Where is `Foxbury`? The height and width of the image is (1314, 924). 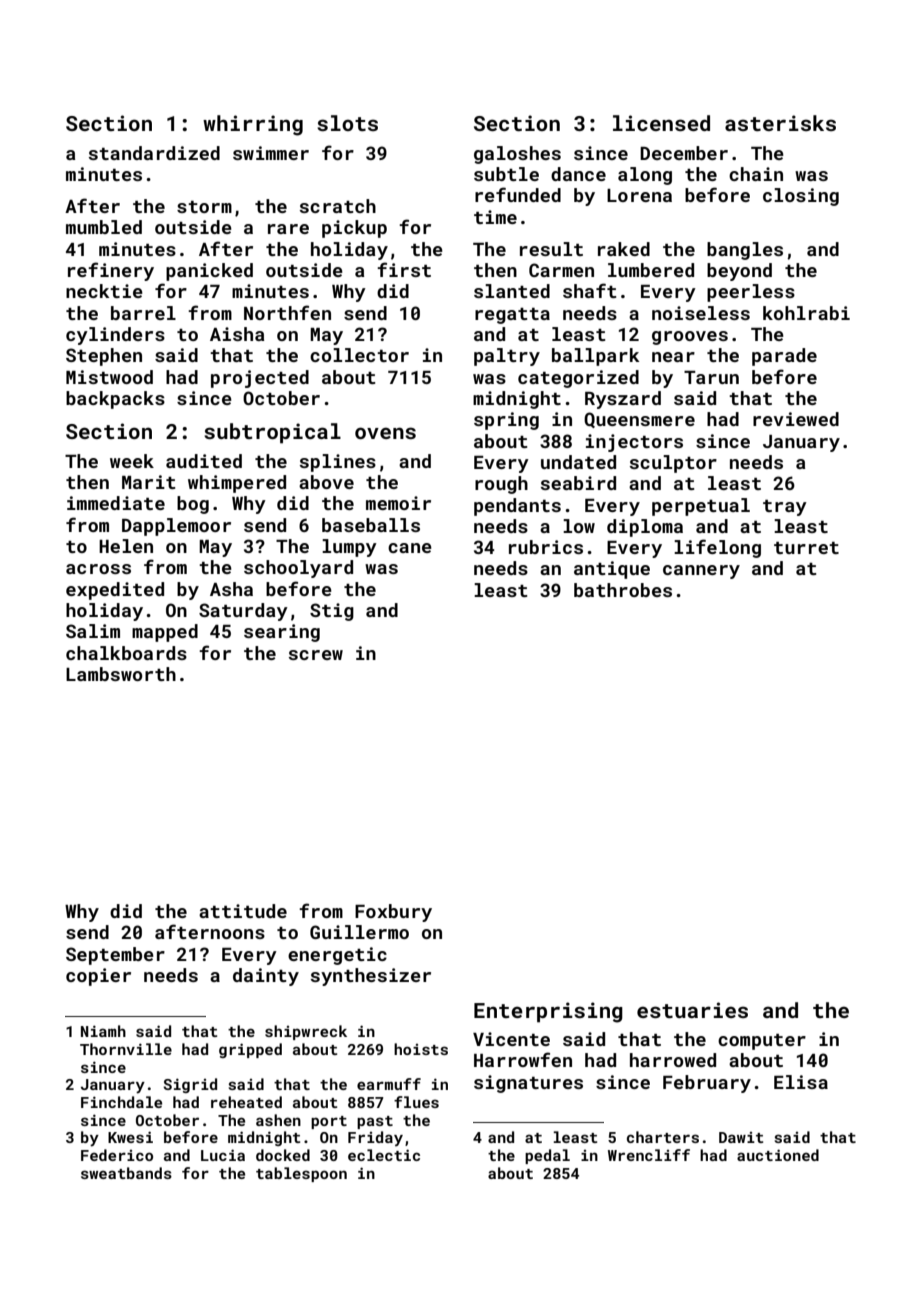
Foxbury is located at coordinates (393, 913).
